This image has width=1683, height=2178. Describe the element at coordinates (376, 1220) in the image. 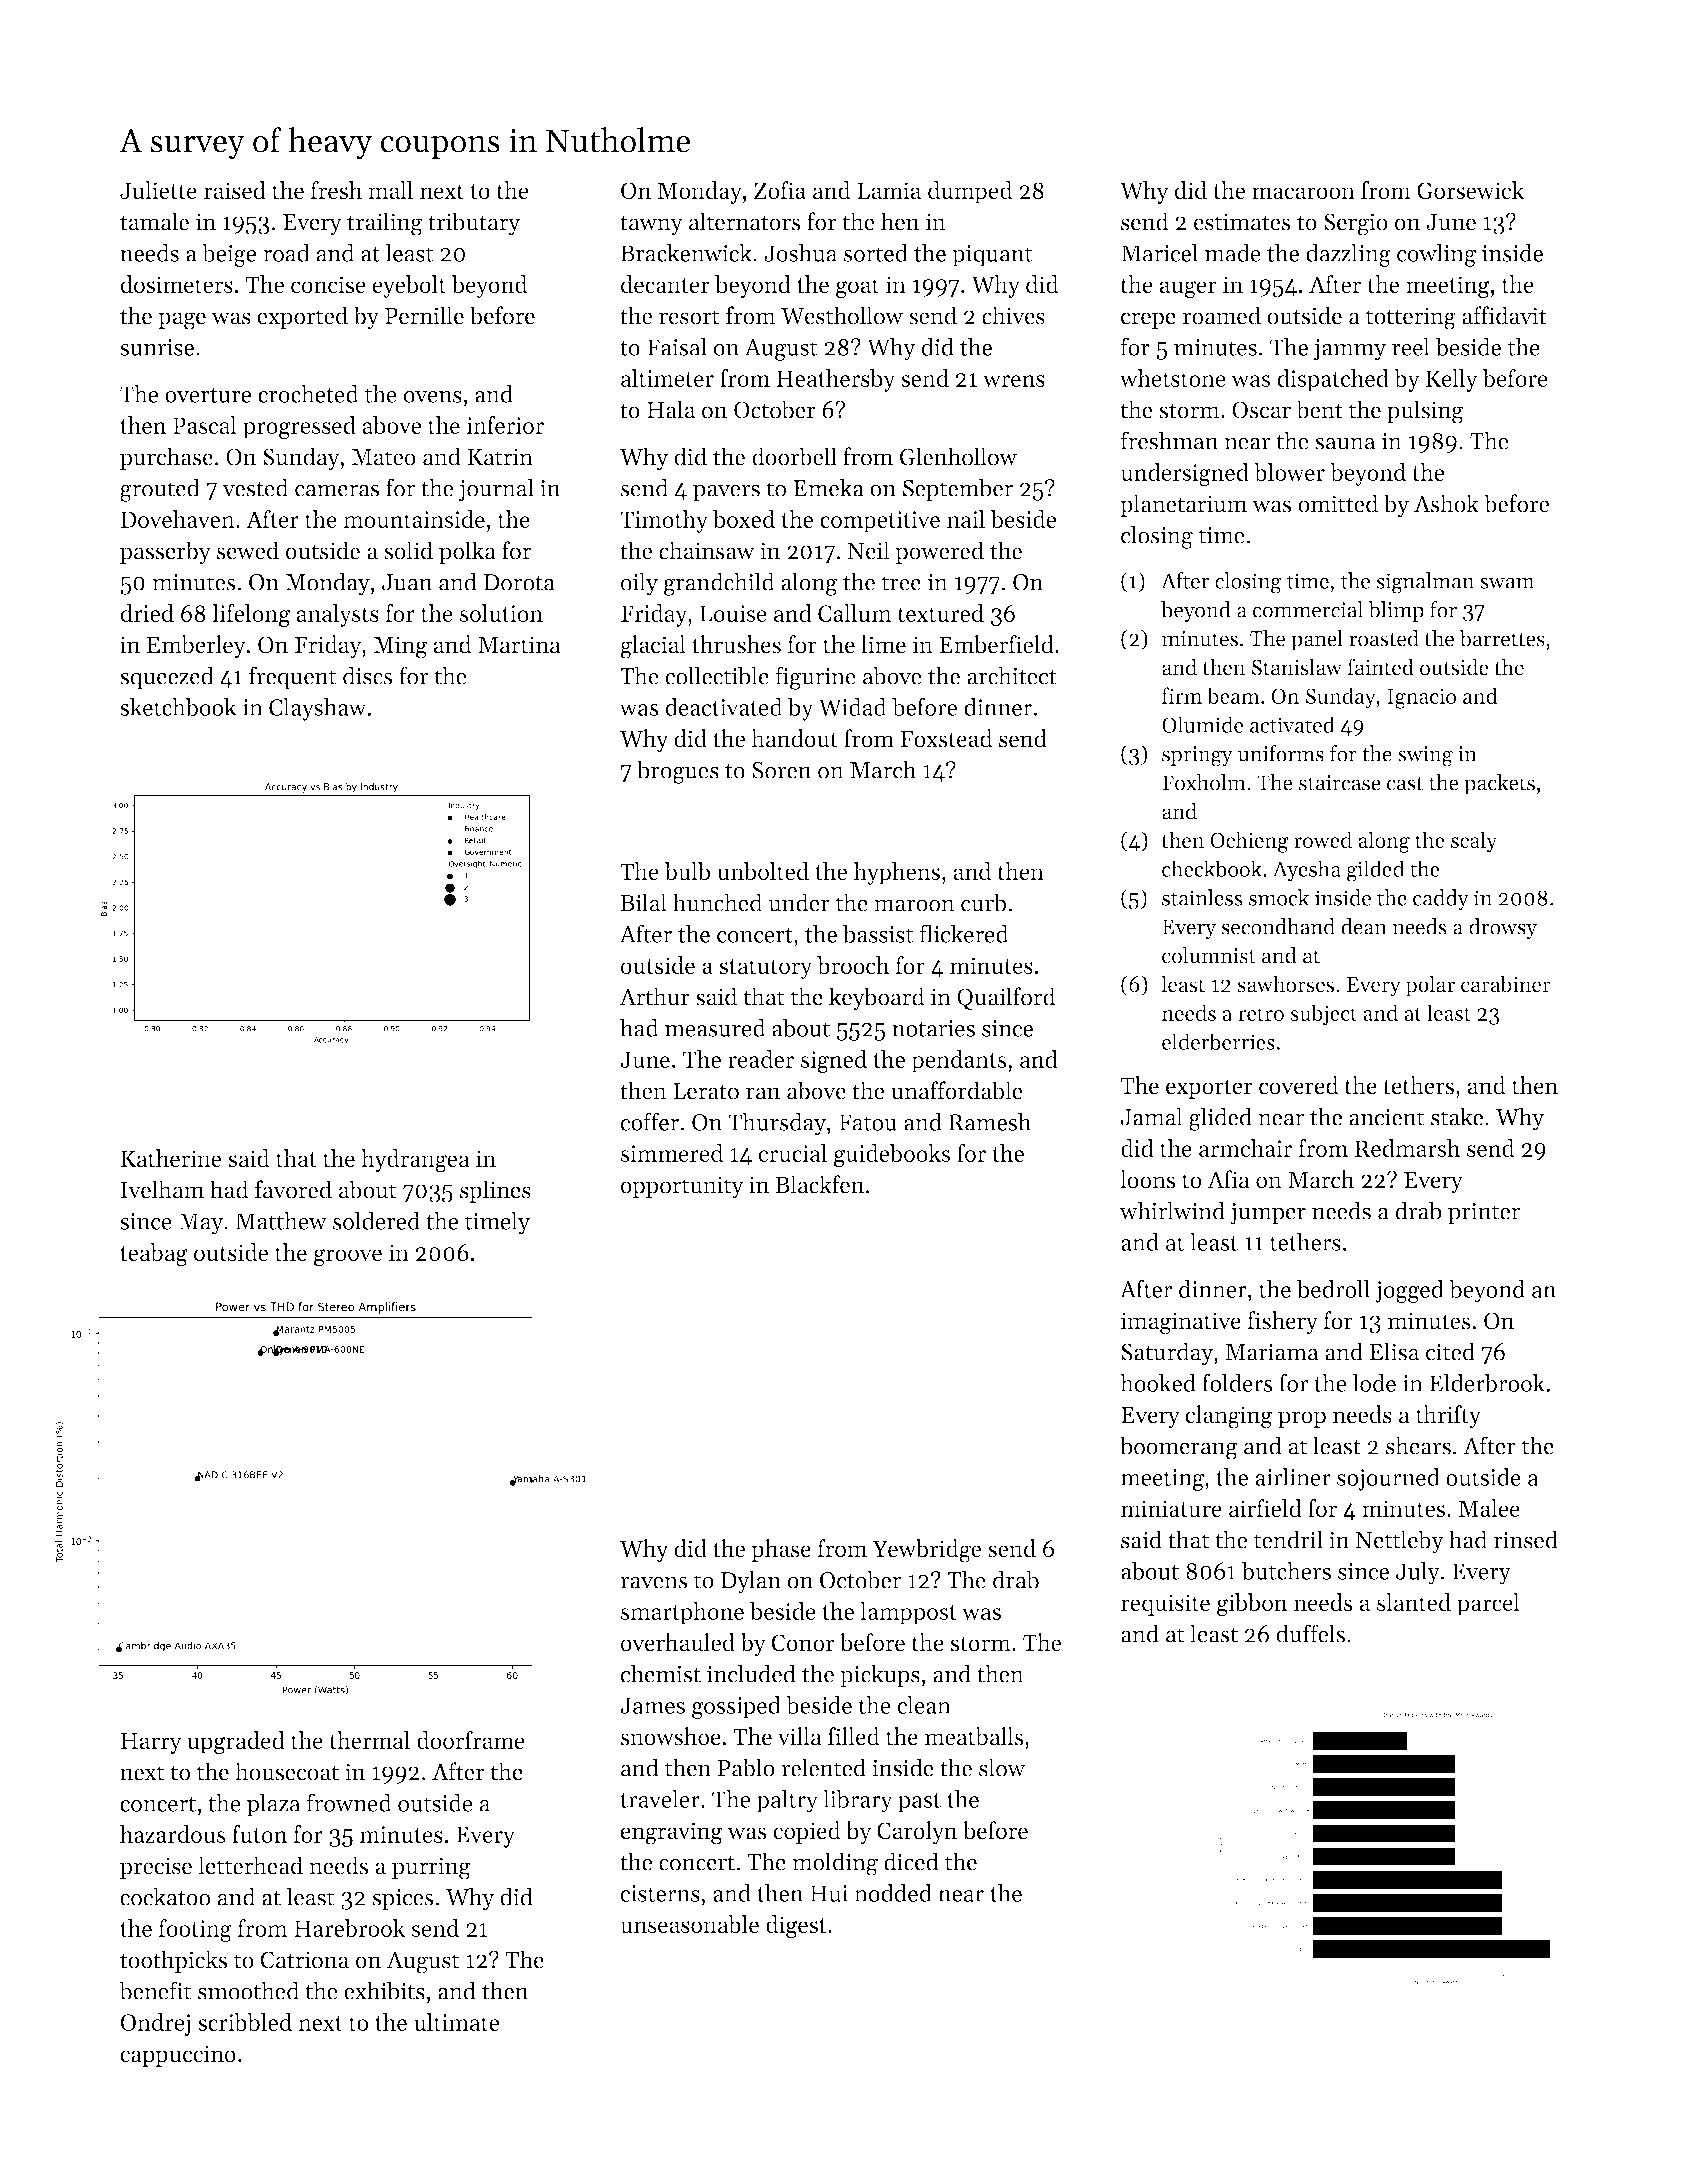

I see `soldered` at that location.
